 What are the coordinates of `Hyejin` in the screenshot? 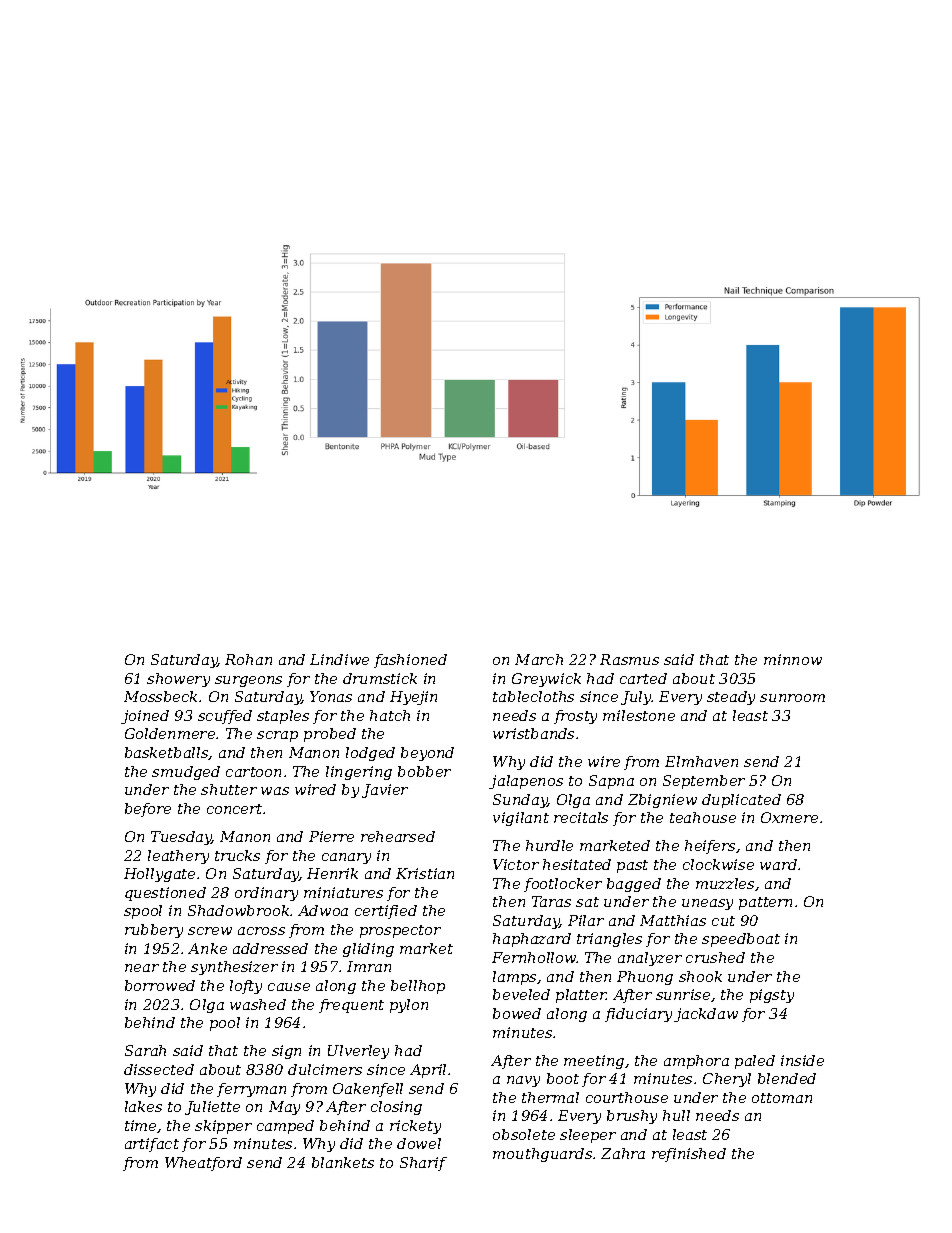 It's located at (413, 698).
